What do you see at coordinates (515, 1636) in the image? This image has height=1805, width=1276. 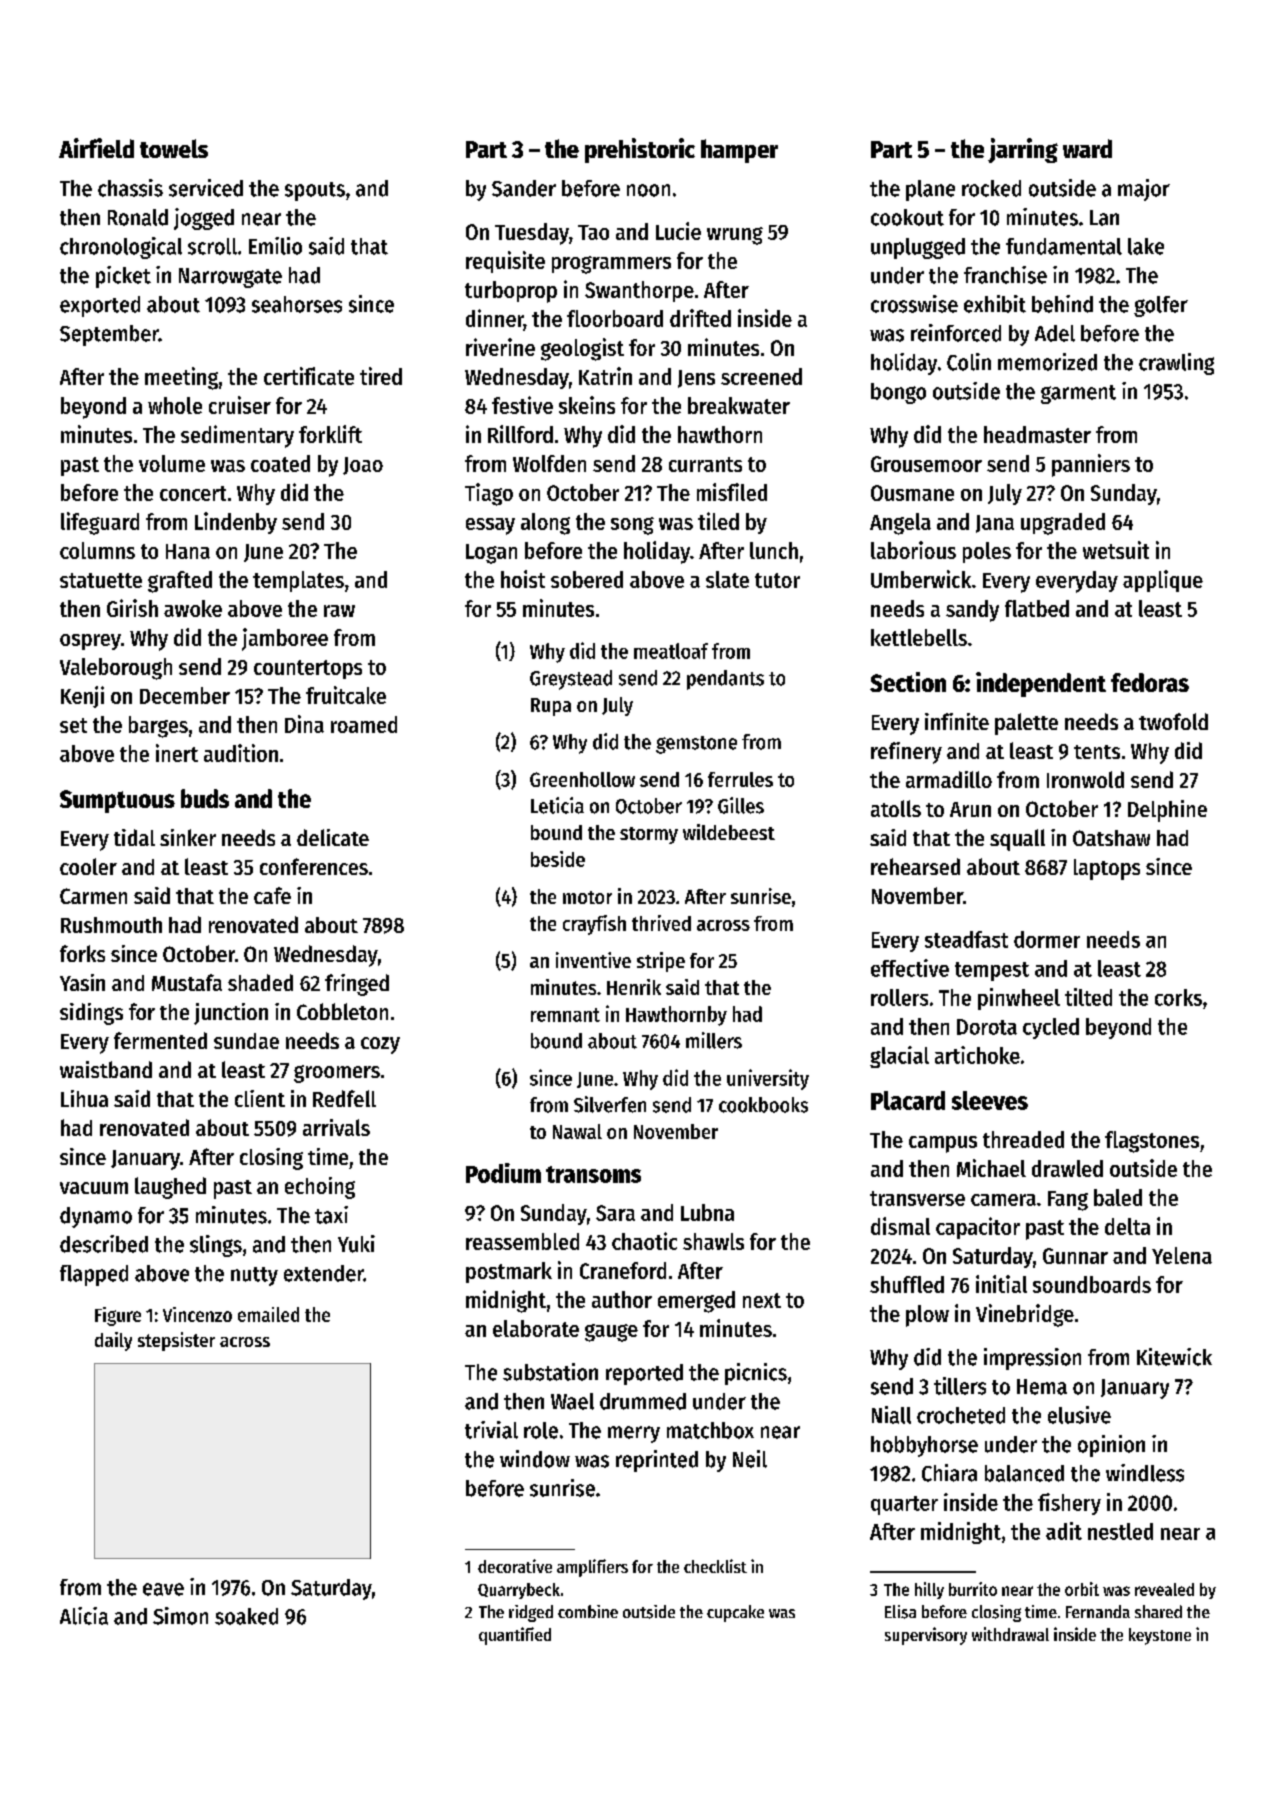 I see `quantified` at bounding box center [515, 1636].
